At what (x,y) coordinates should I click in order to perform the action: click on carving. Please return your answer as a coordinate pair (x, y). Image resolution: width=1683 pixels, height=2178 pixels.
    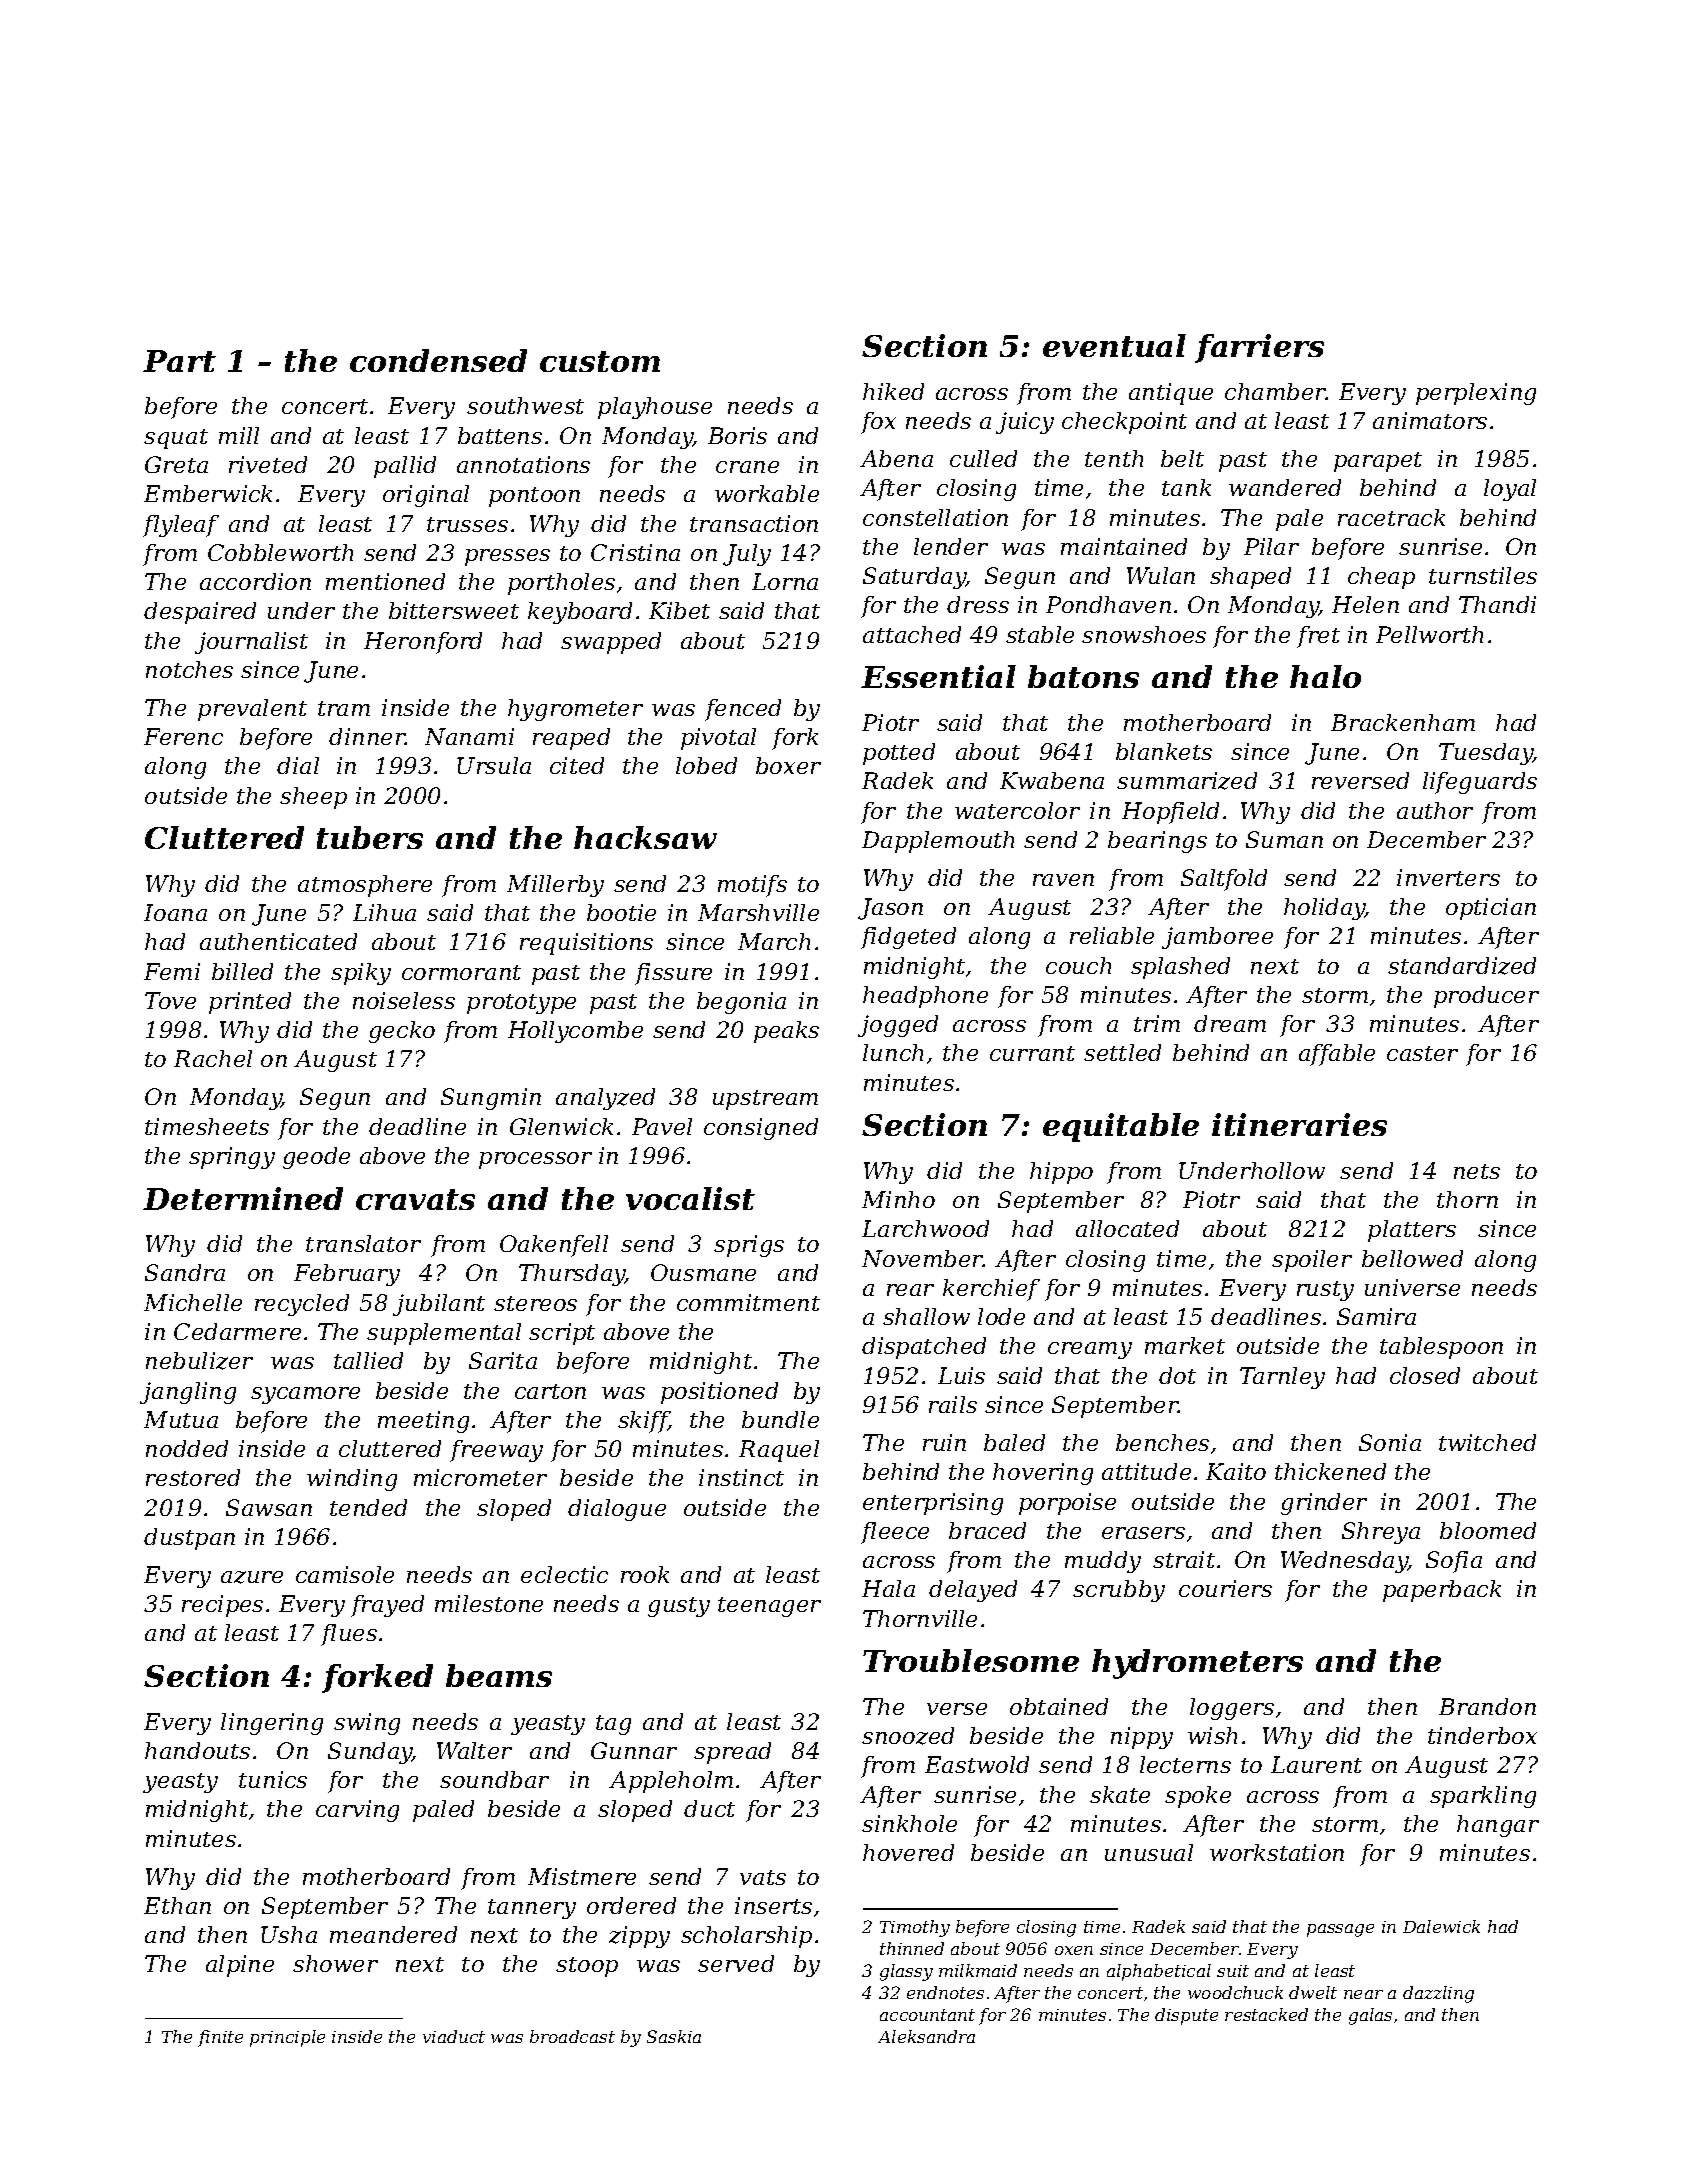
    Looking at the image, I should click on (357, 1811).
